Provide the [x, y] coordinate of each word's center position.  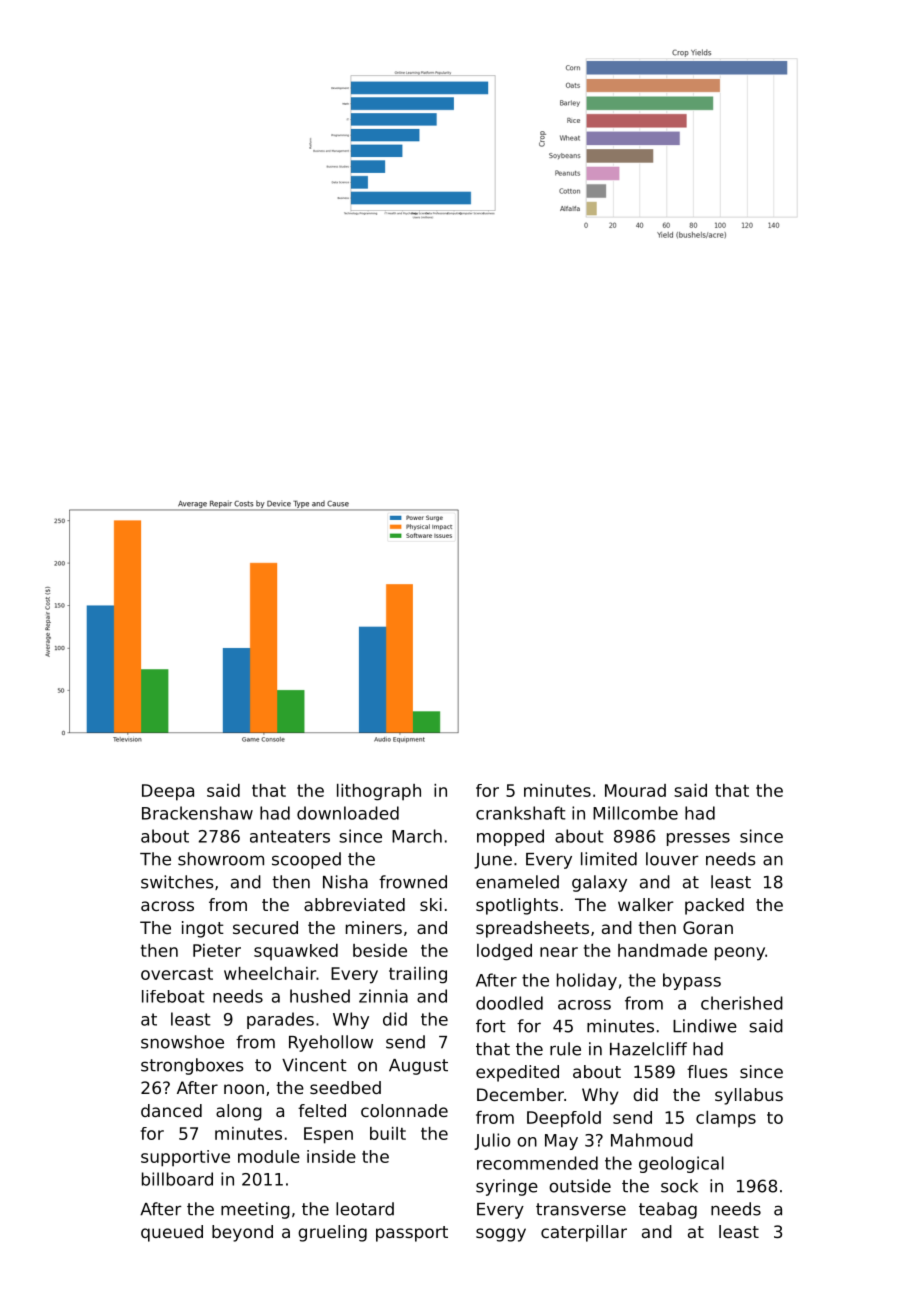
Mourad [635, 790]
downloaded [348, 813]
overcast [177, 974]
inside [331, 1156]
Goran [708, 927]
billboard [177, 1179]
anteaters [290, 836]
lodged [504, 952]
